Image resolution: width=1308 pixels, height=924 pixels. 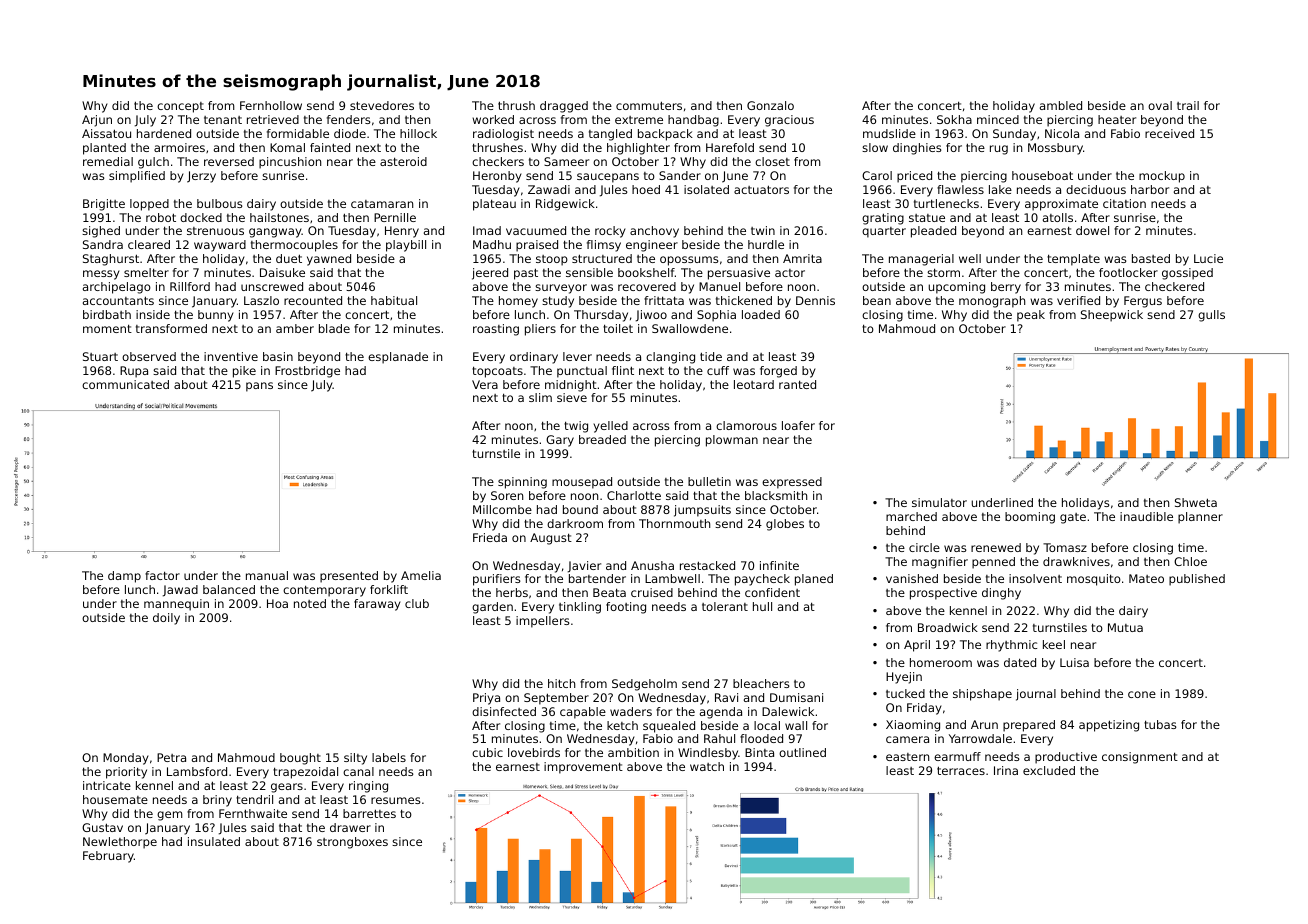 I want to click on Tomasz, so click(x=1065, y=547).
